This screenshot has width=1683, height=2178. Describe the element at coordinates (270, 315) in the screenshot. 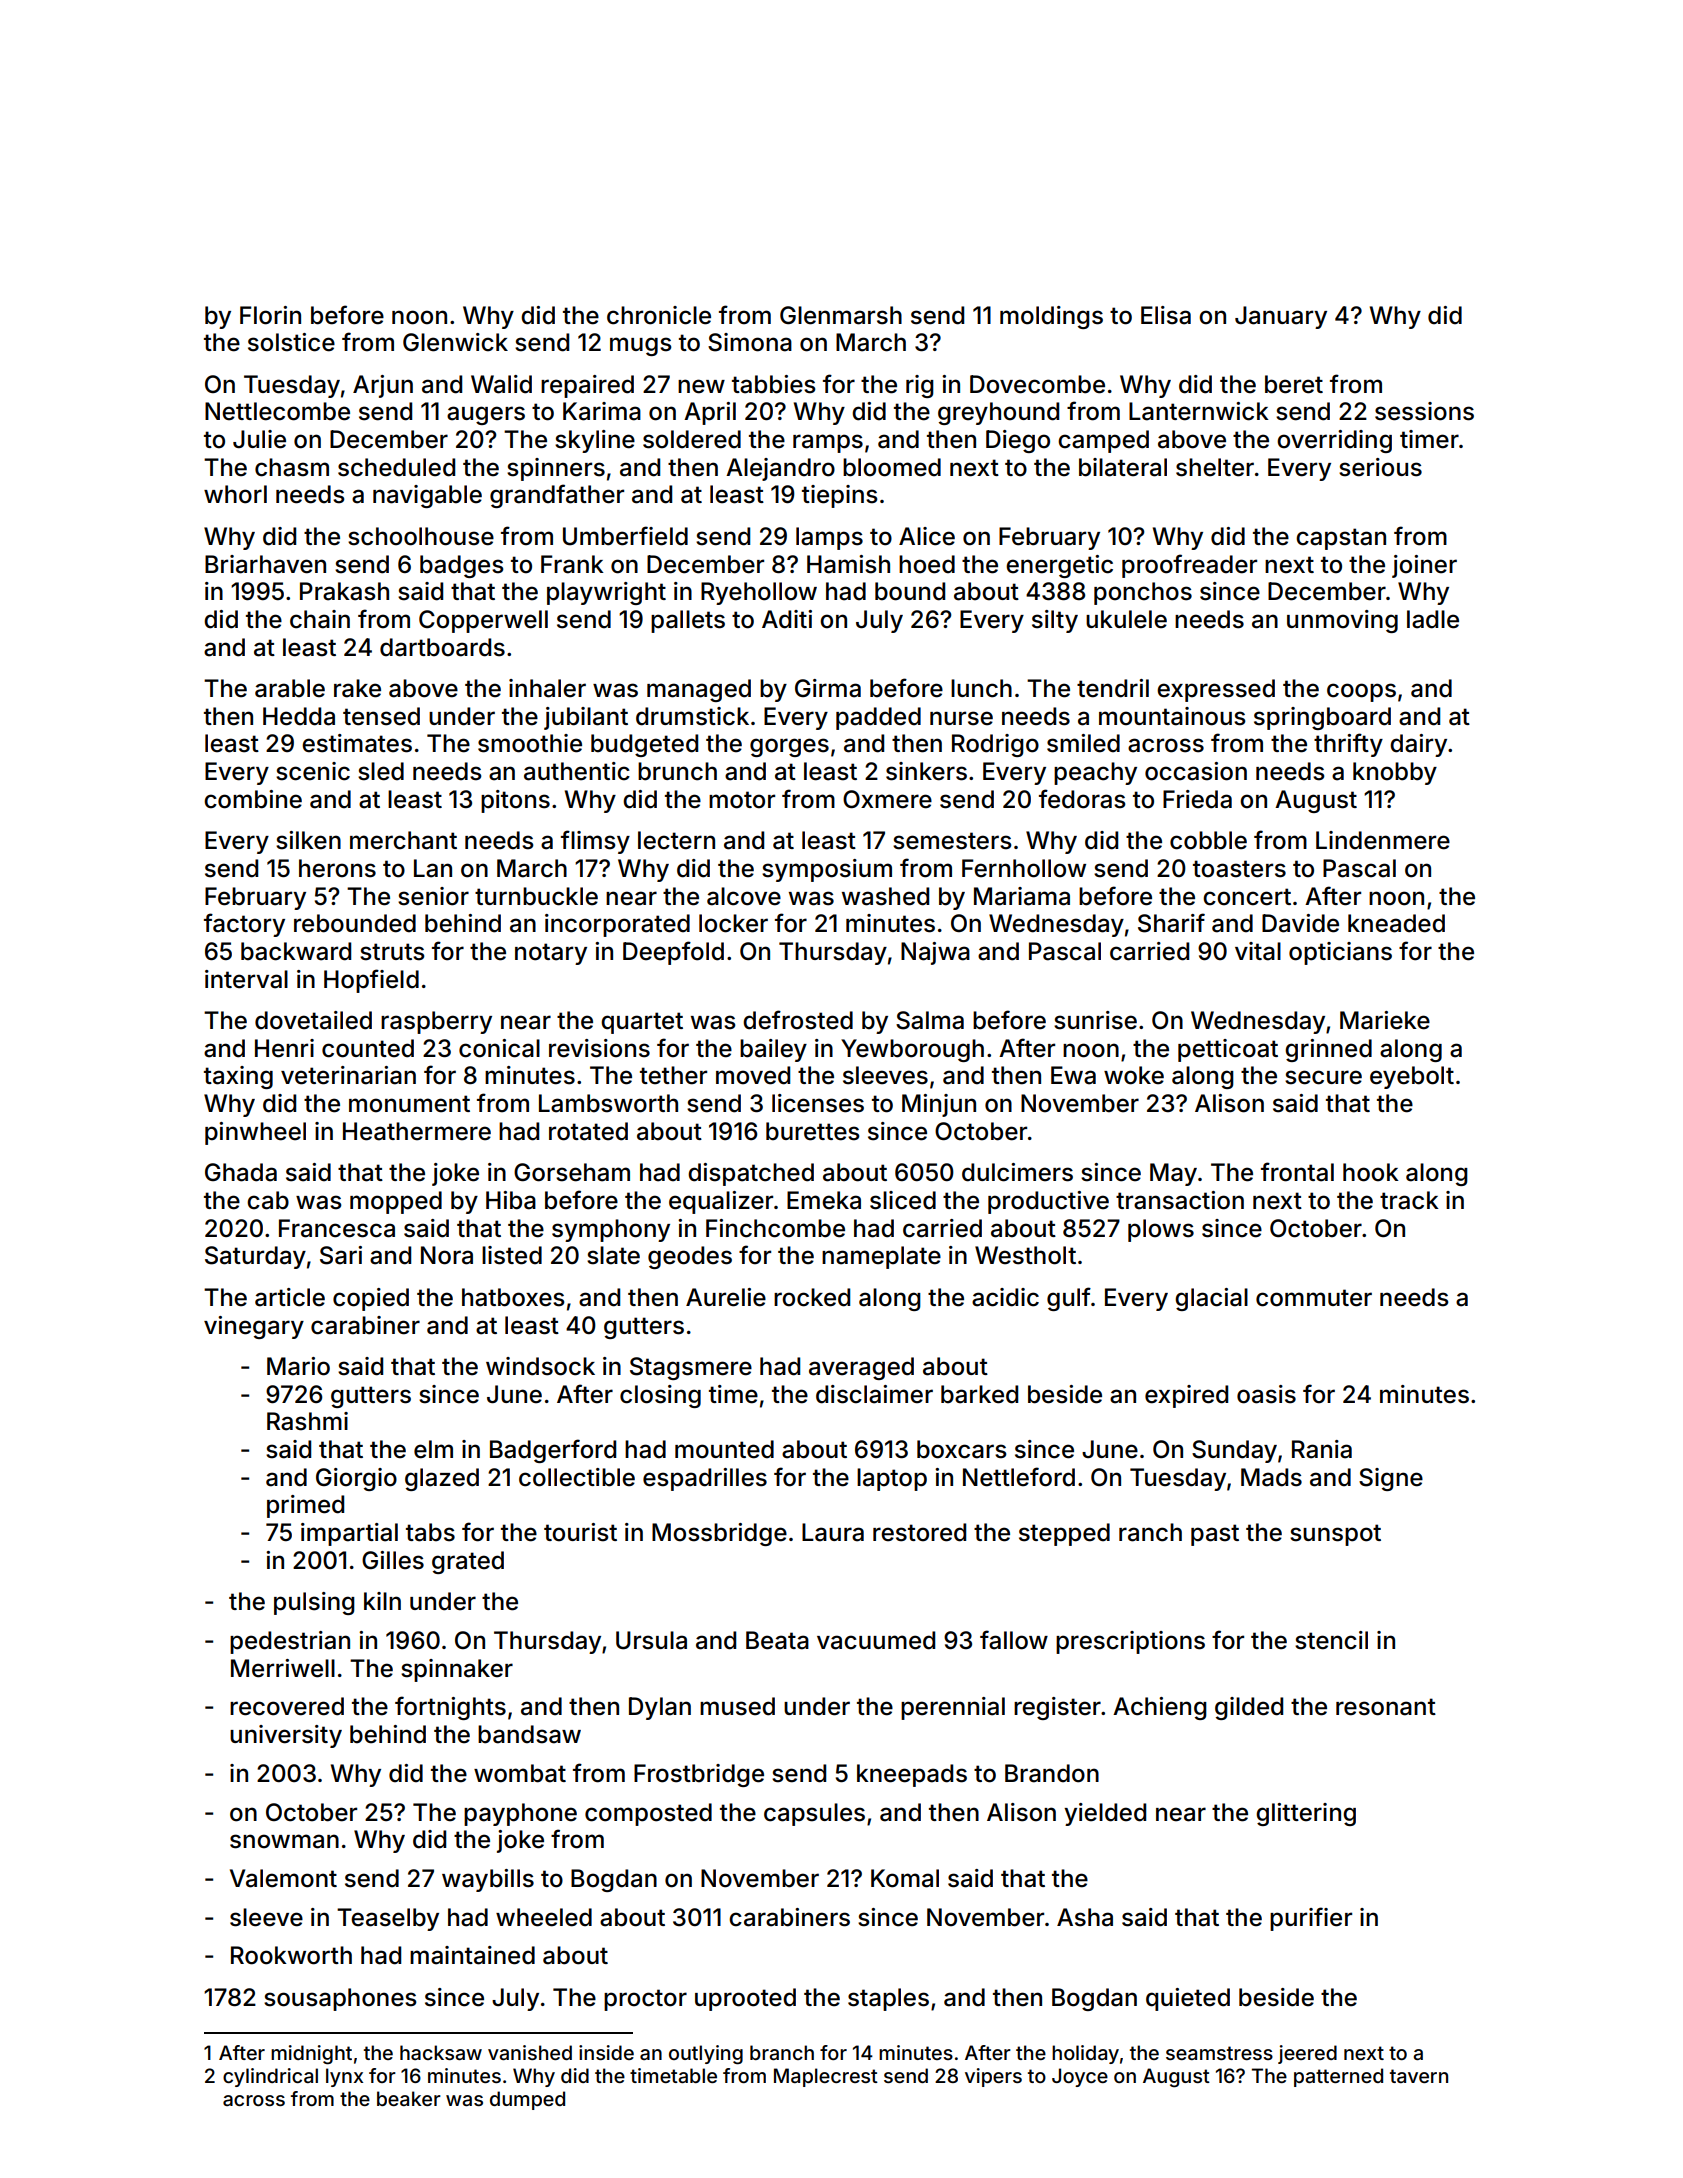

I see `Florin` at that location.
